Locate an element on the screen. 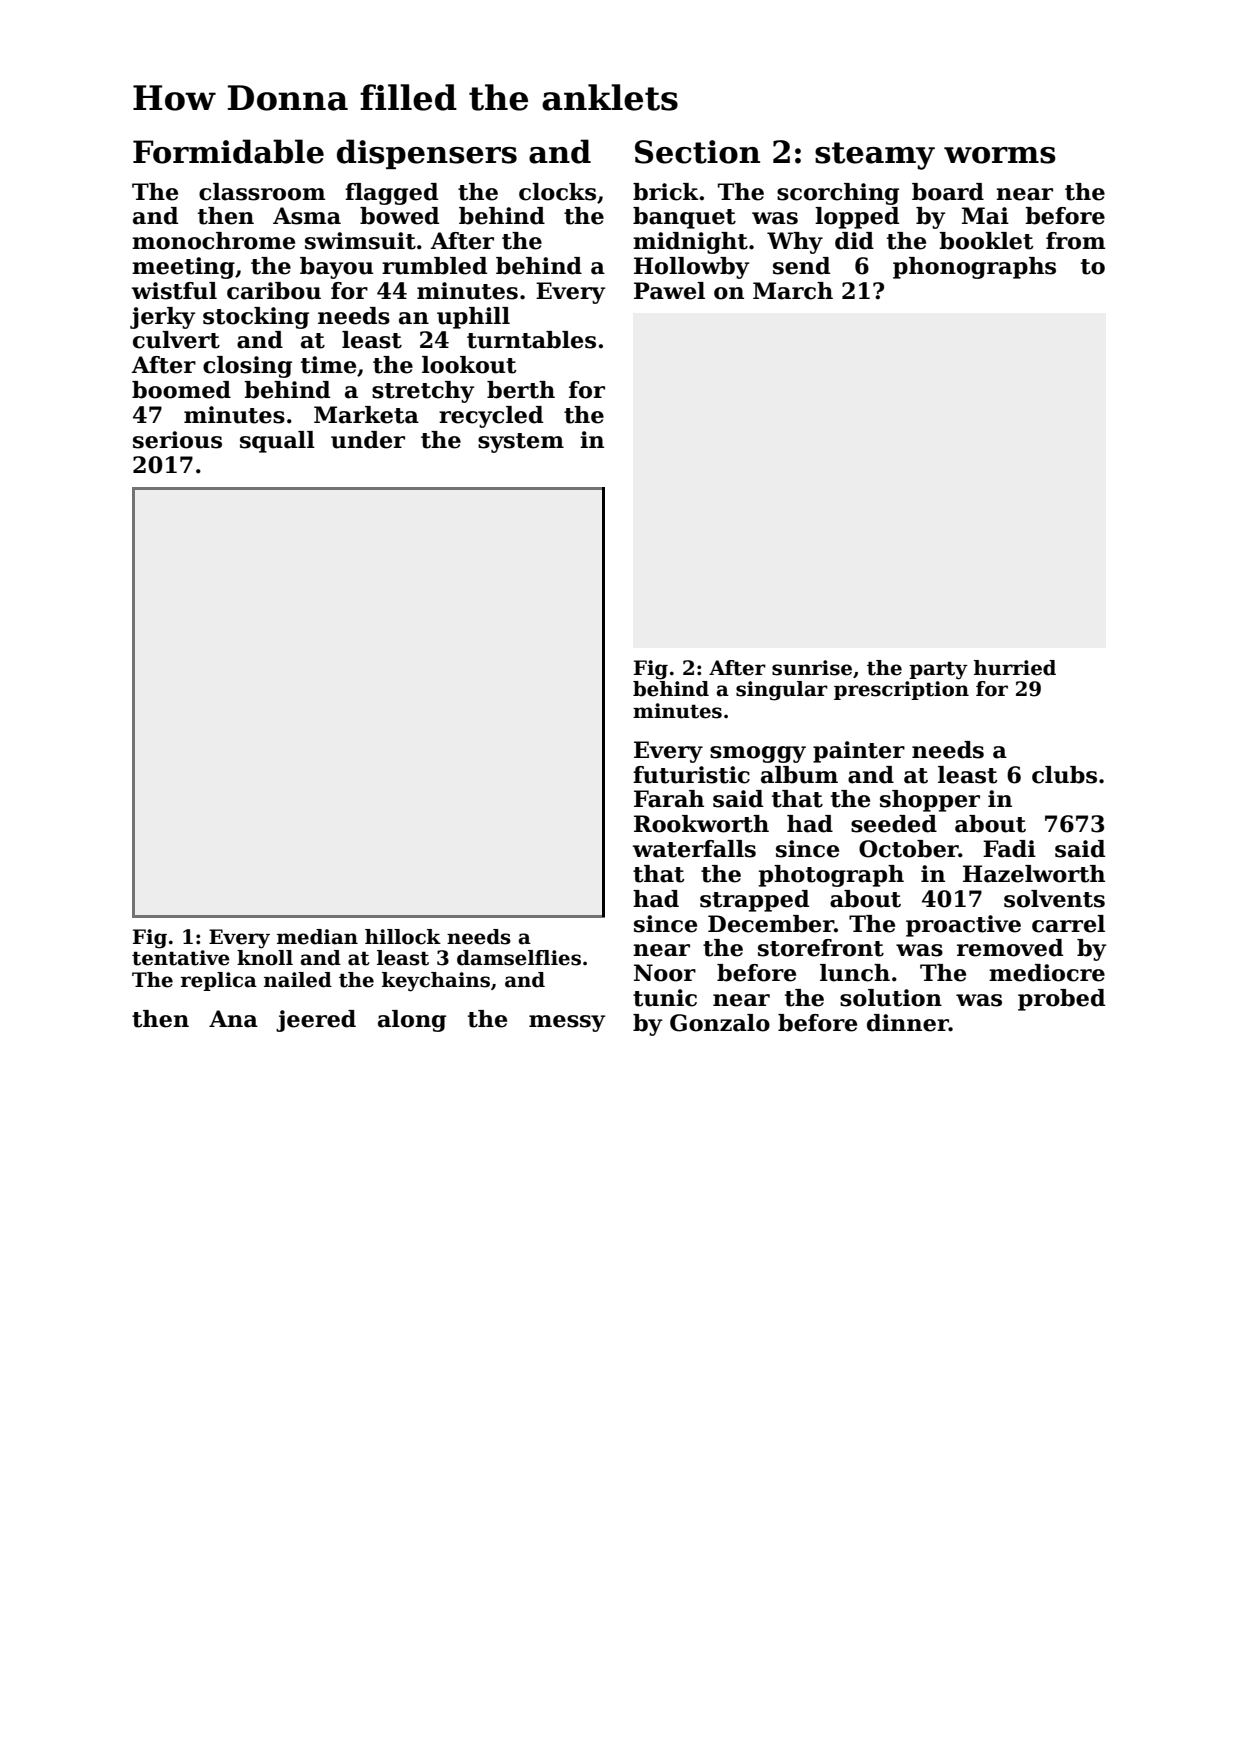  shopper is located at coordinates (930, 801).
